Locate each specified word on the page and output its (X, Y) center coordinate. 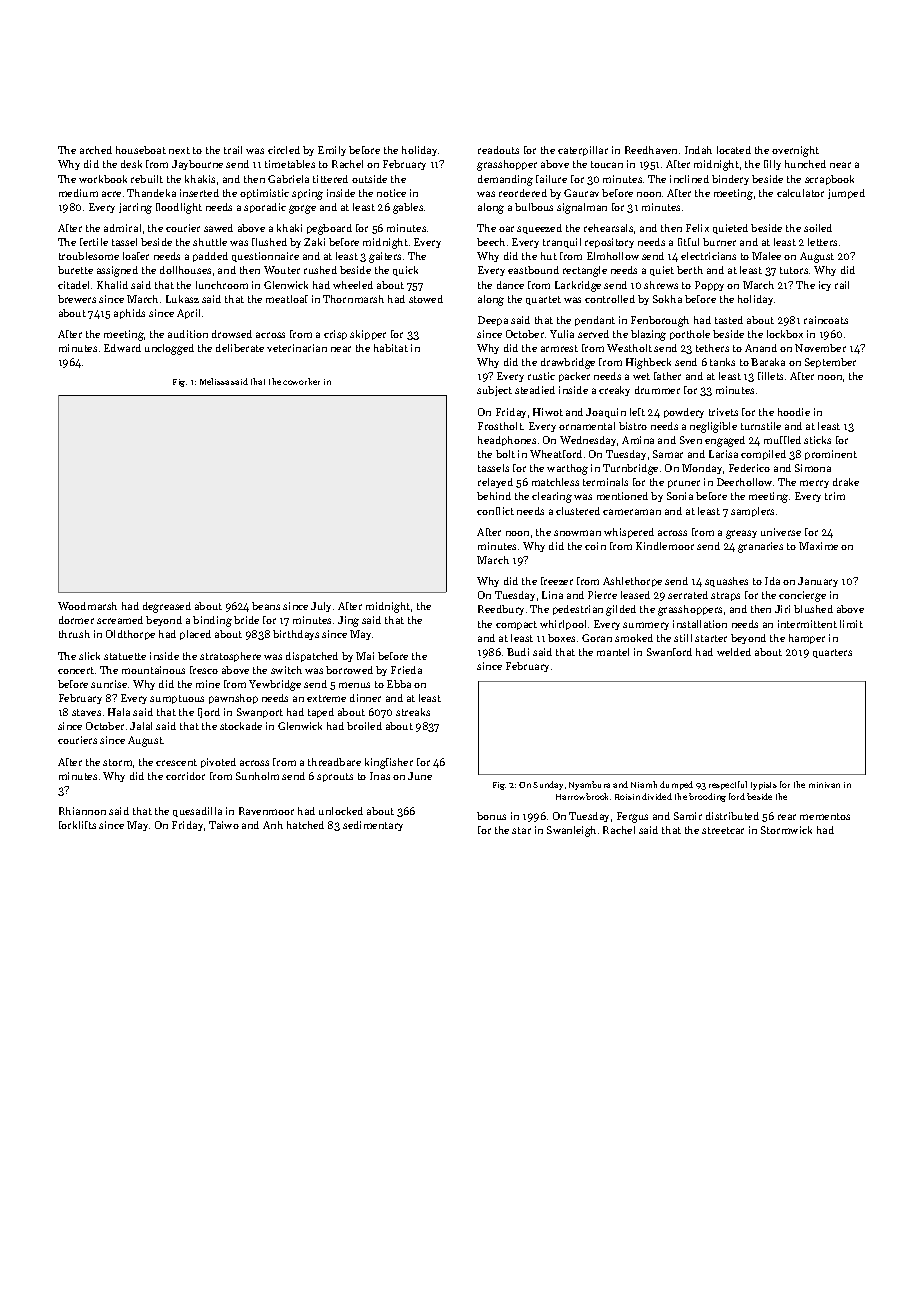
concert (76, 670)
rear (787, 817)
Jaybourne (197, 165)
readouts (498, 150)
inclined (689, 179)
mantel (613, 652)
